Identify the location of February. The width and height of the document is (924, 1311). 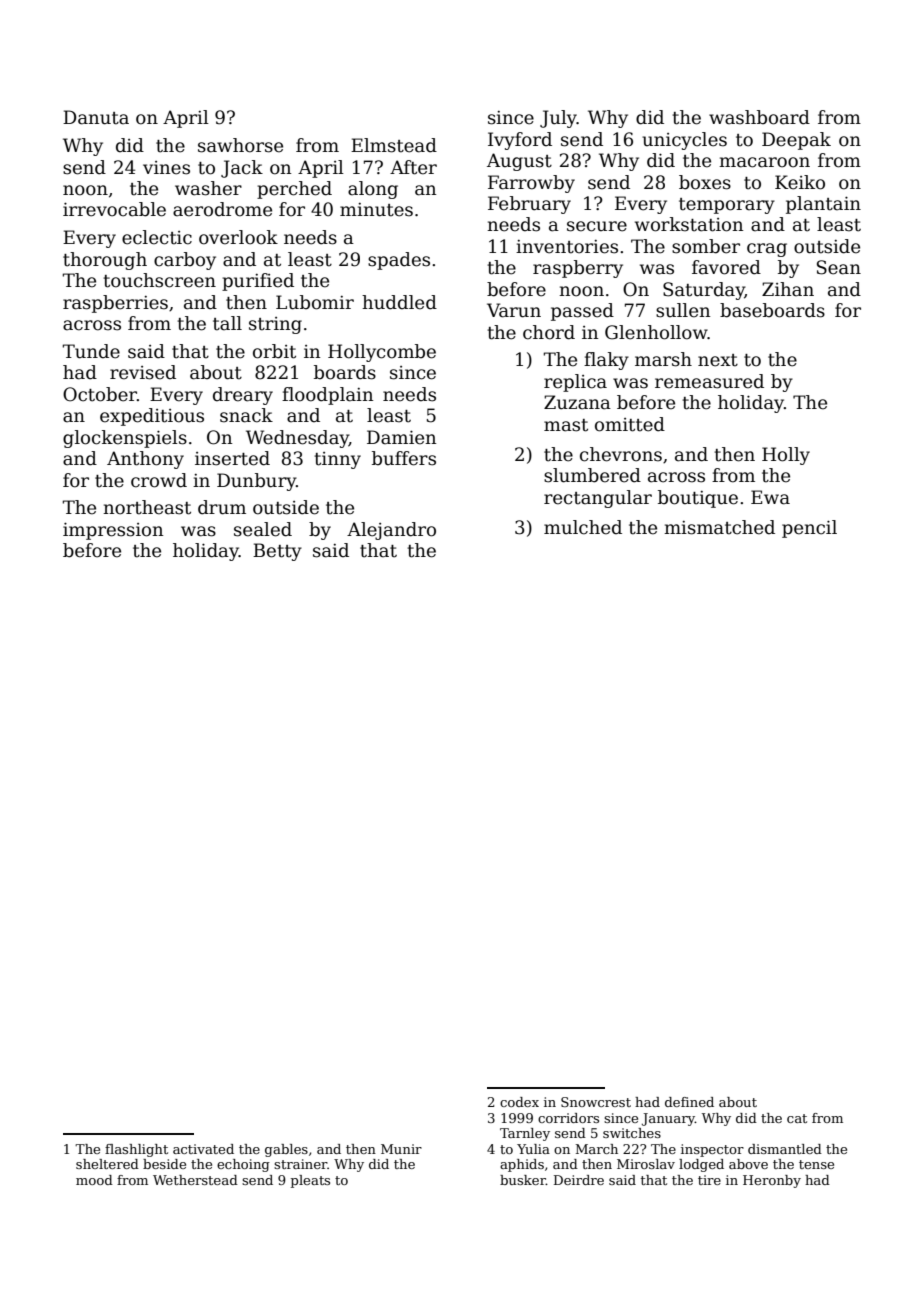
(529, 205).
